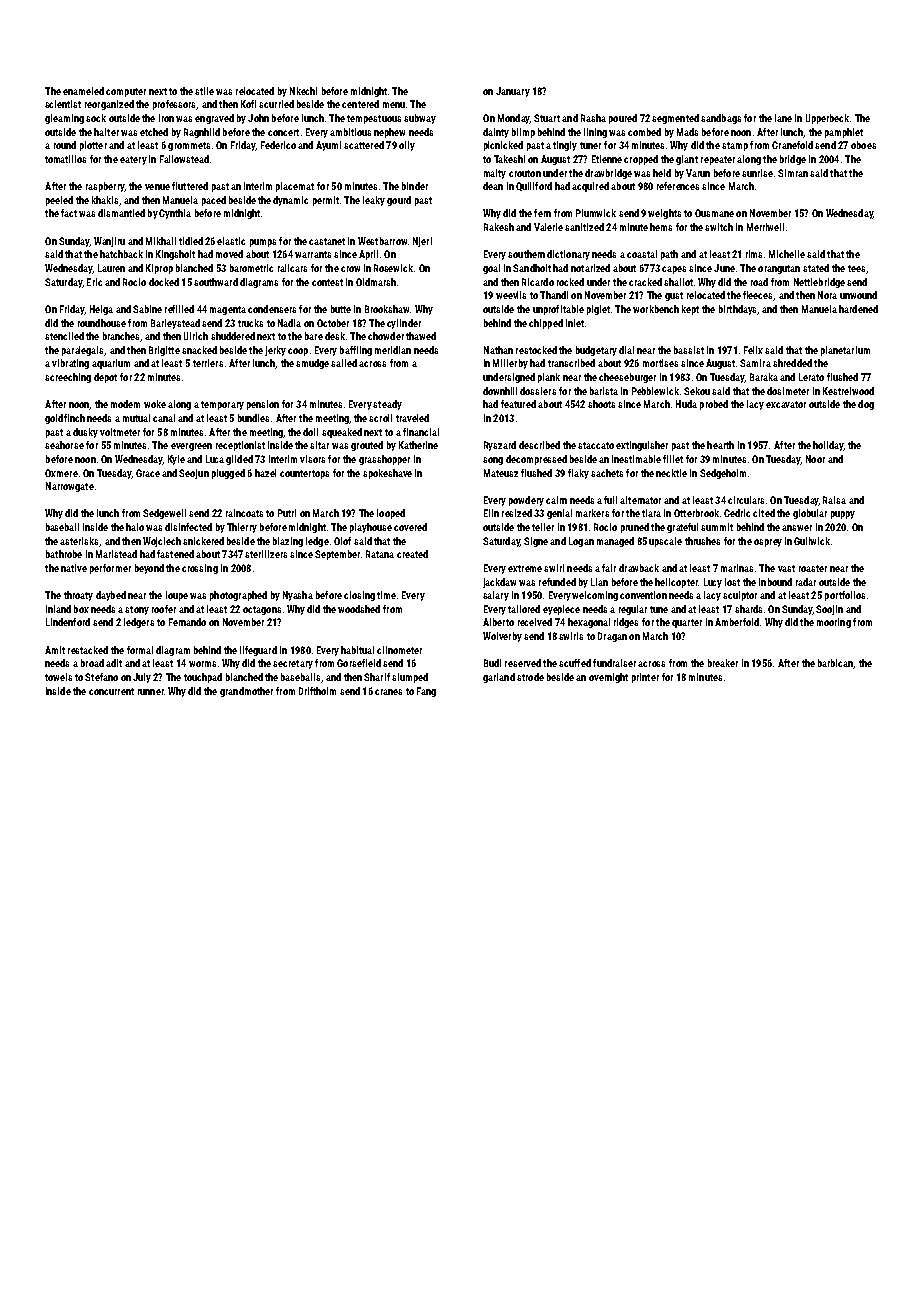 This screenshot has width=924, height=1308. What do you see at coordinates (863, 145) in the screenshot?
I see `oboes` at bounding box center [863, 145].
